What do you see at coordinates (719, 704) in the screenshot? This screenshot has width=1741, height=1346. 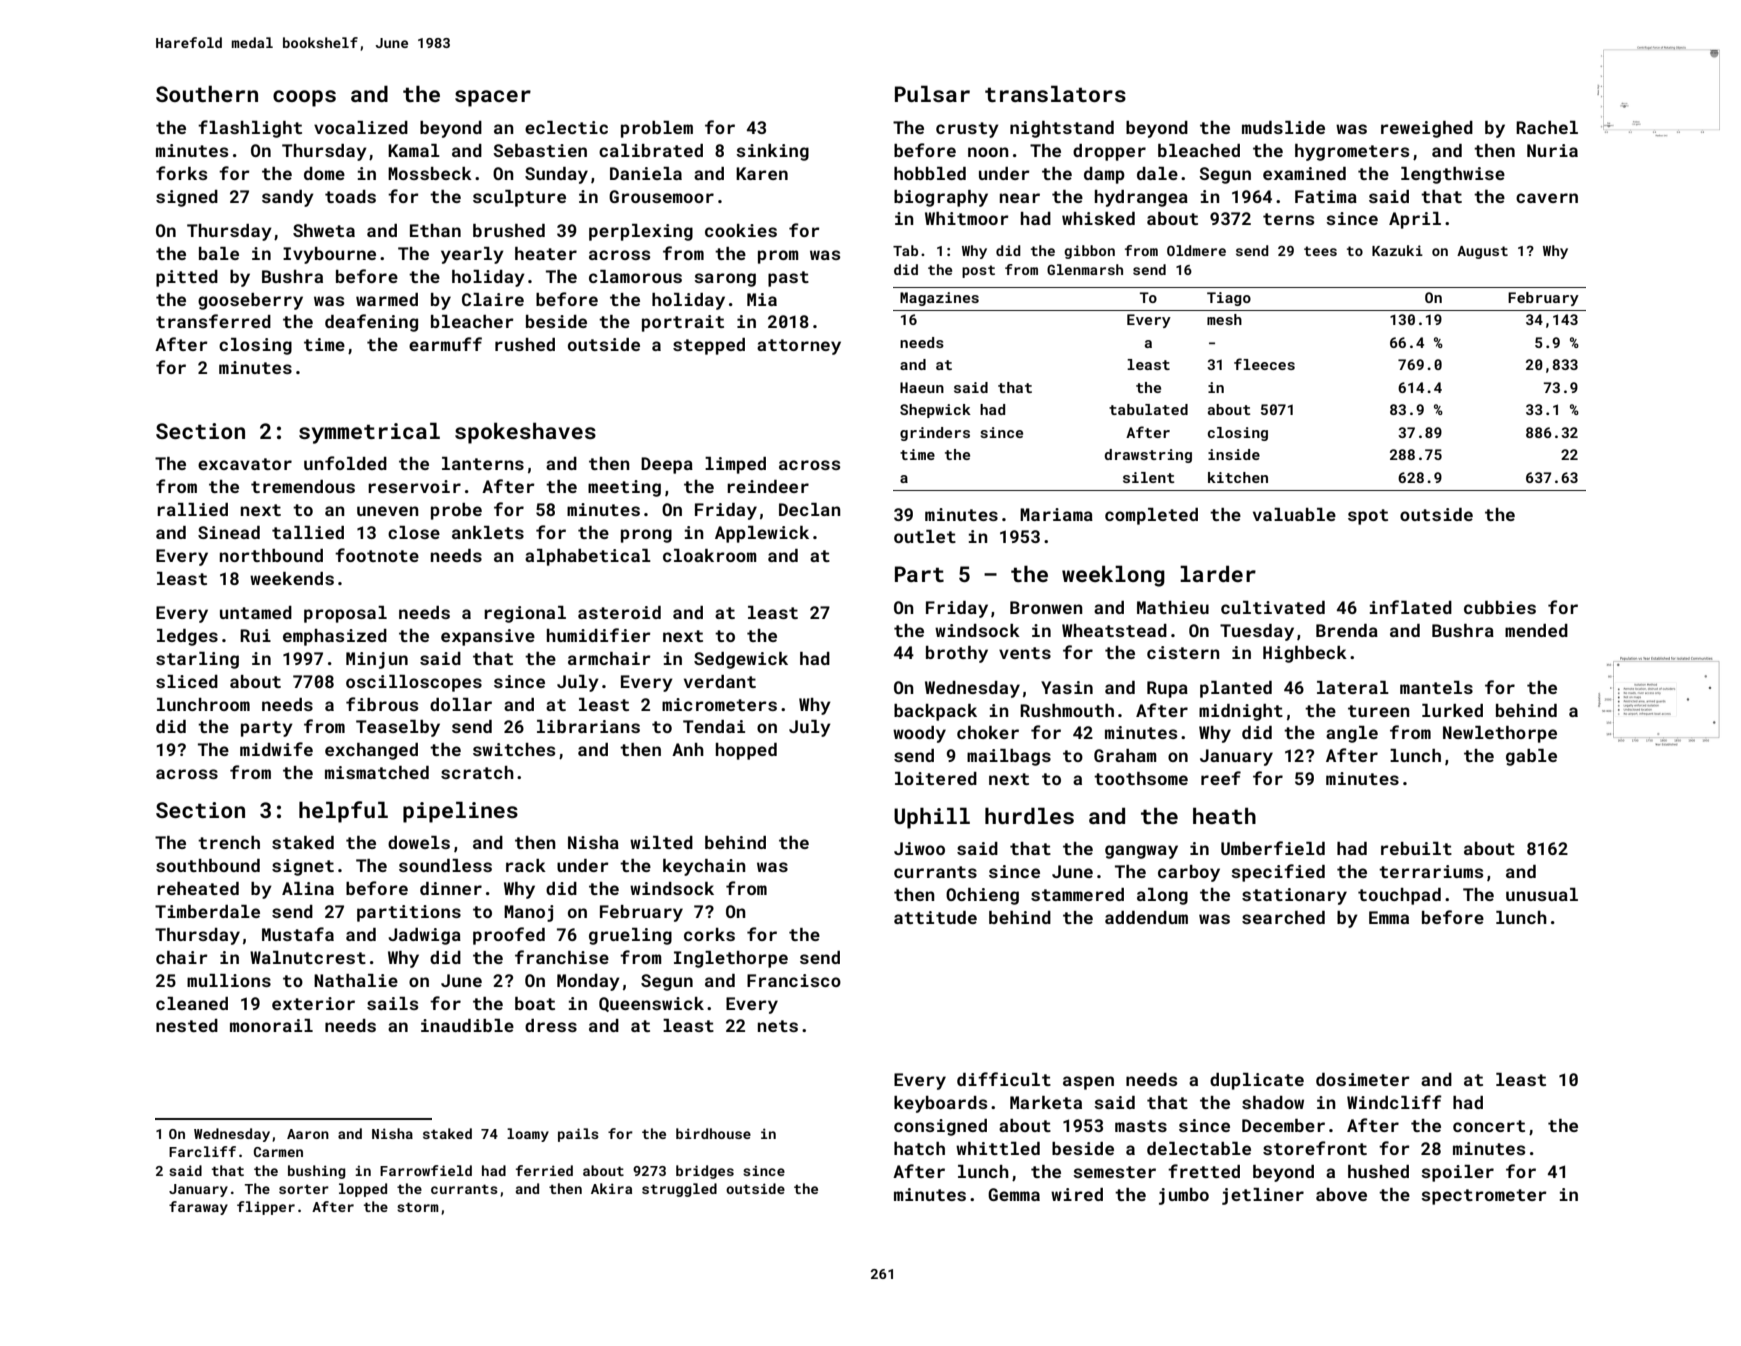 I see `micrometers` at bounding box center [719, 704].
